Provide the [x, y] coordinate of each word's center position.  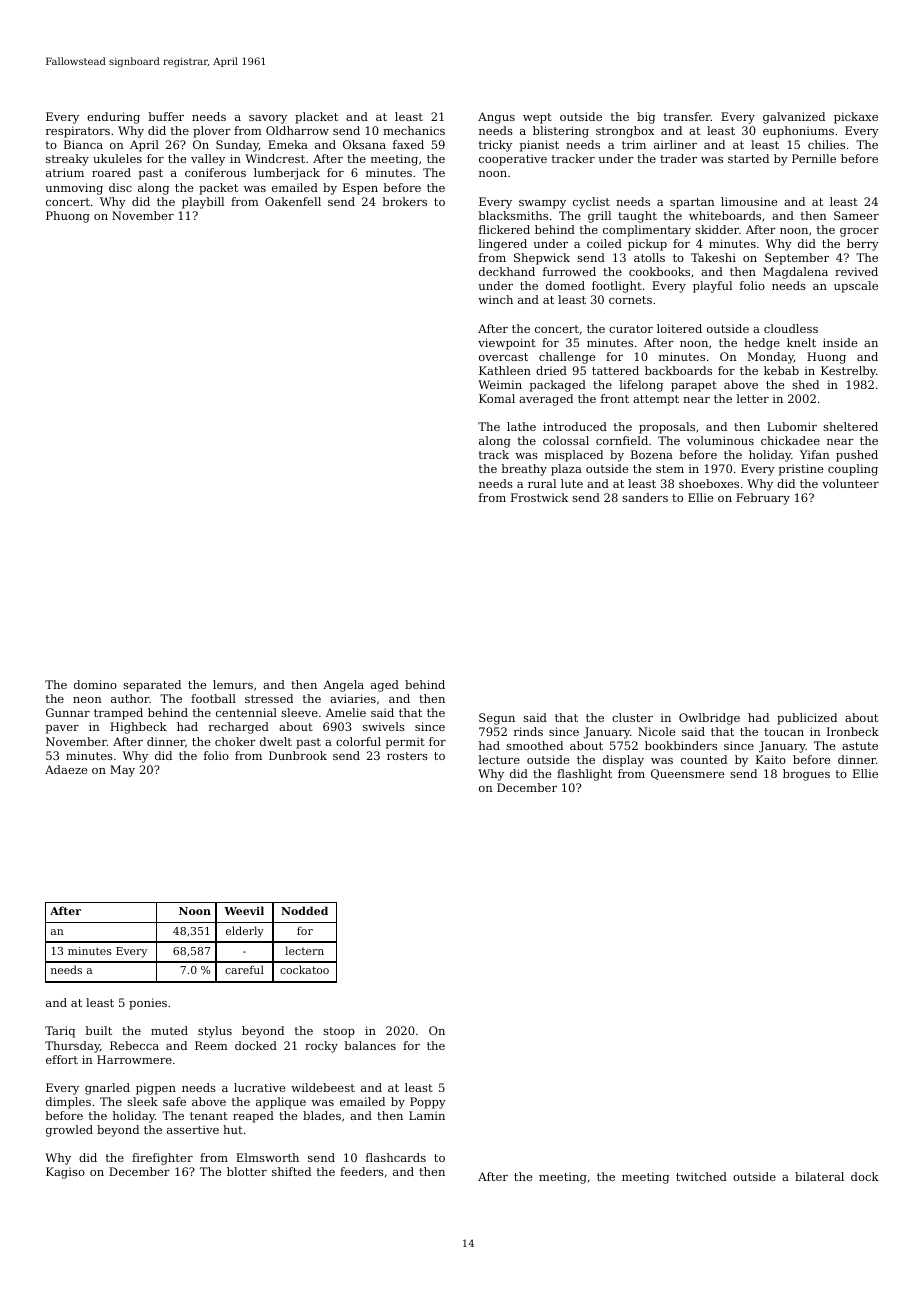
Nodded [304, 910]
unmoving [74, 189]
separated [152, 686]
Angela [343, 686]
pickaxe [856, 118]
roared [111, 172]
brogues [806, 775]
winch [495, 299]
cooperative [513, 160]
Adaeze [66, 769]
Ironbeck [853, 731]
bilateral [819, 1176]
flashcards [396, 1157]
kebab [781, 370]
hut [233, 1129]
